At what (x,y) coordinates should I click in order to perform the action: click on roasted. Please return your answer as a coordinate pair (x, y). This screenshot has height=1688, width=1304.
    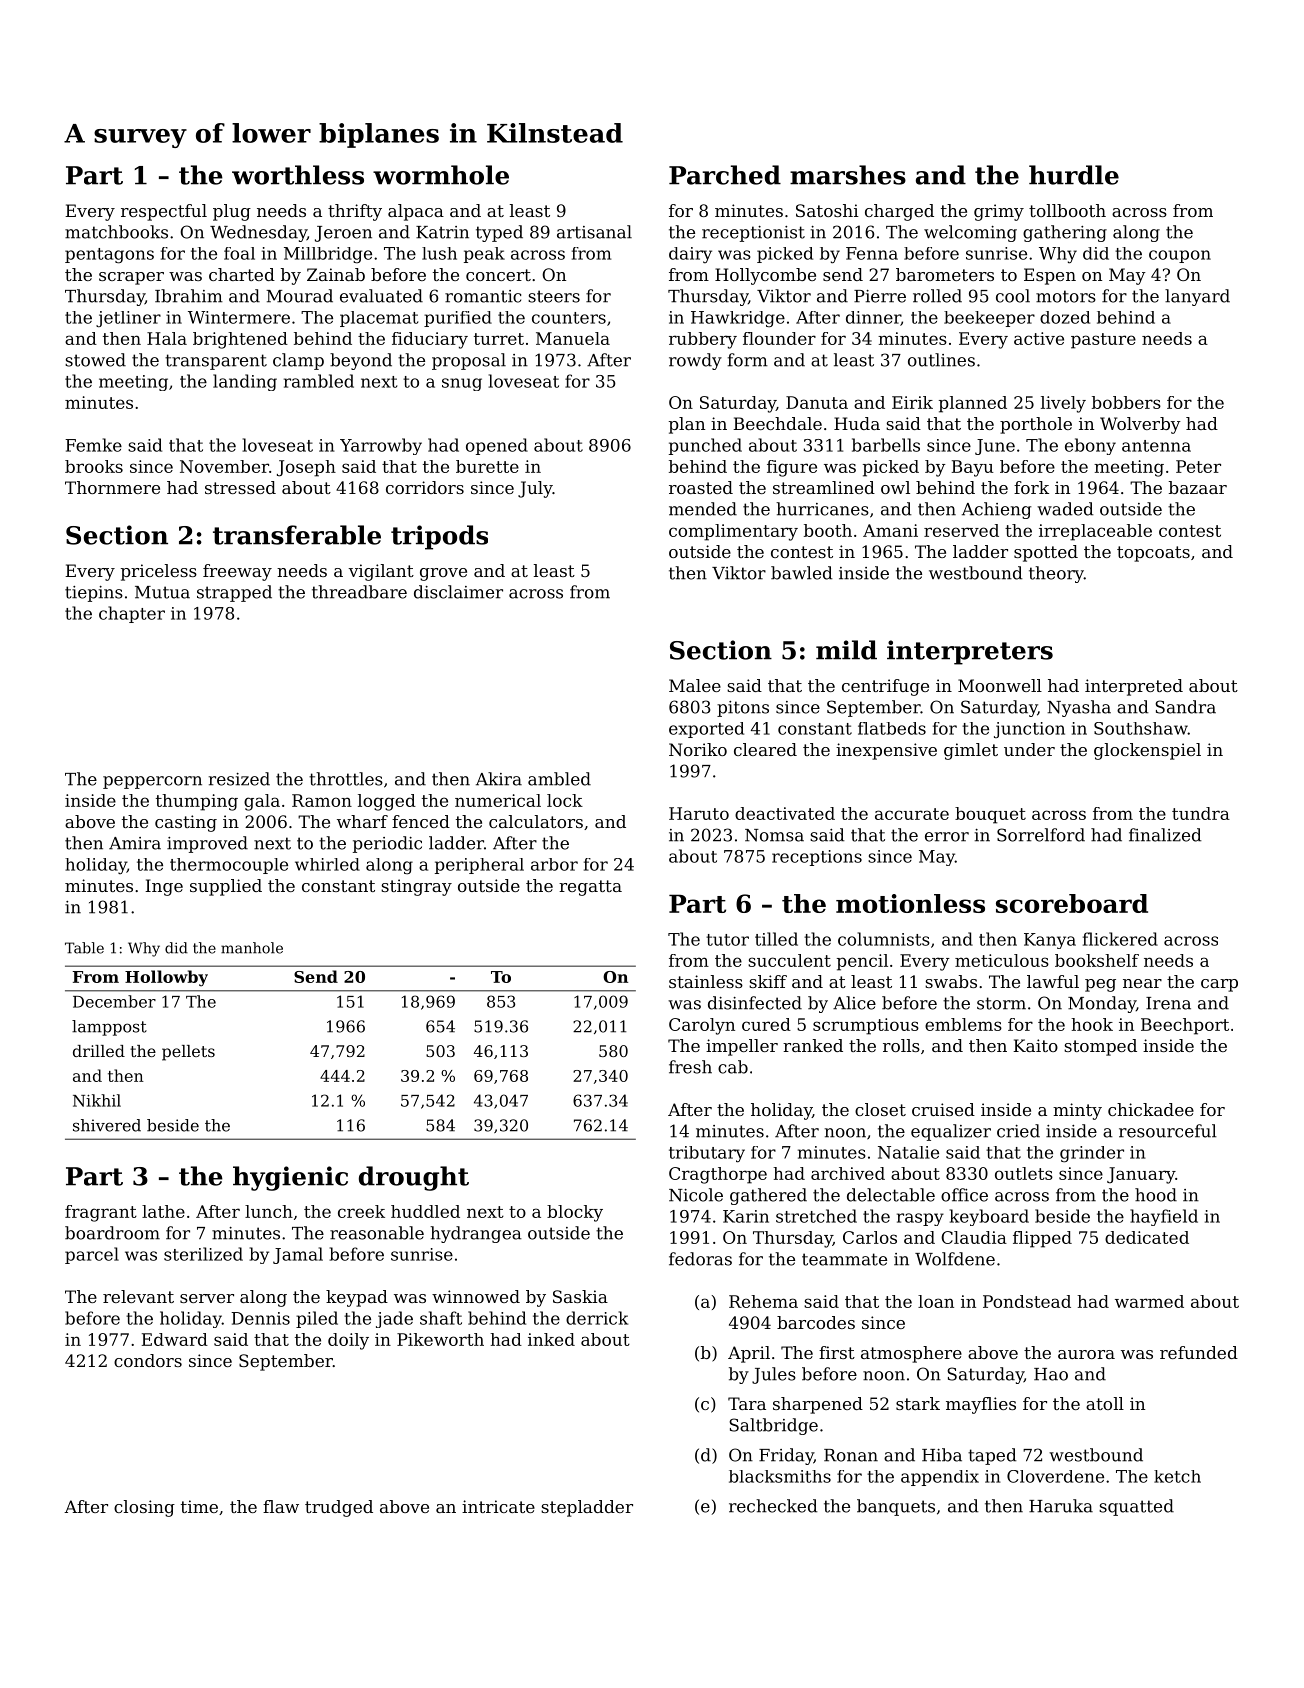
    Looking at the image, I should click on (701, 487).
